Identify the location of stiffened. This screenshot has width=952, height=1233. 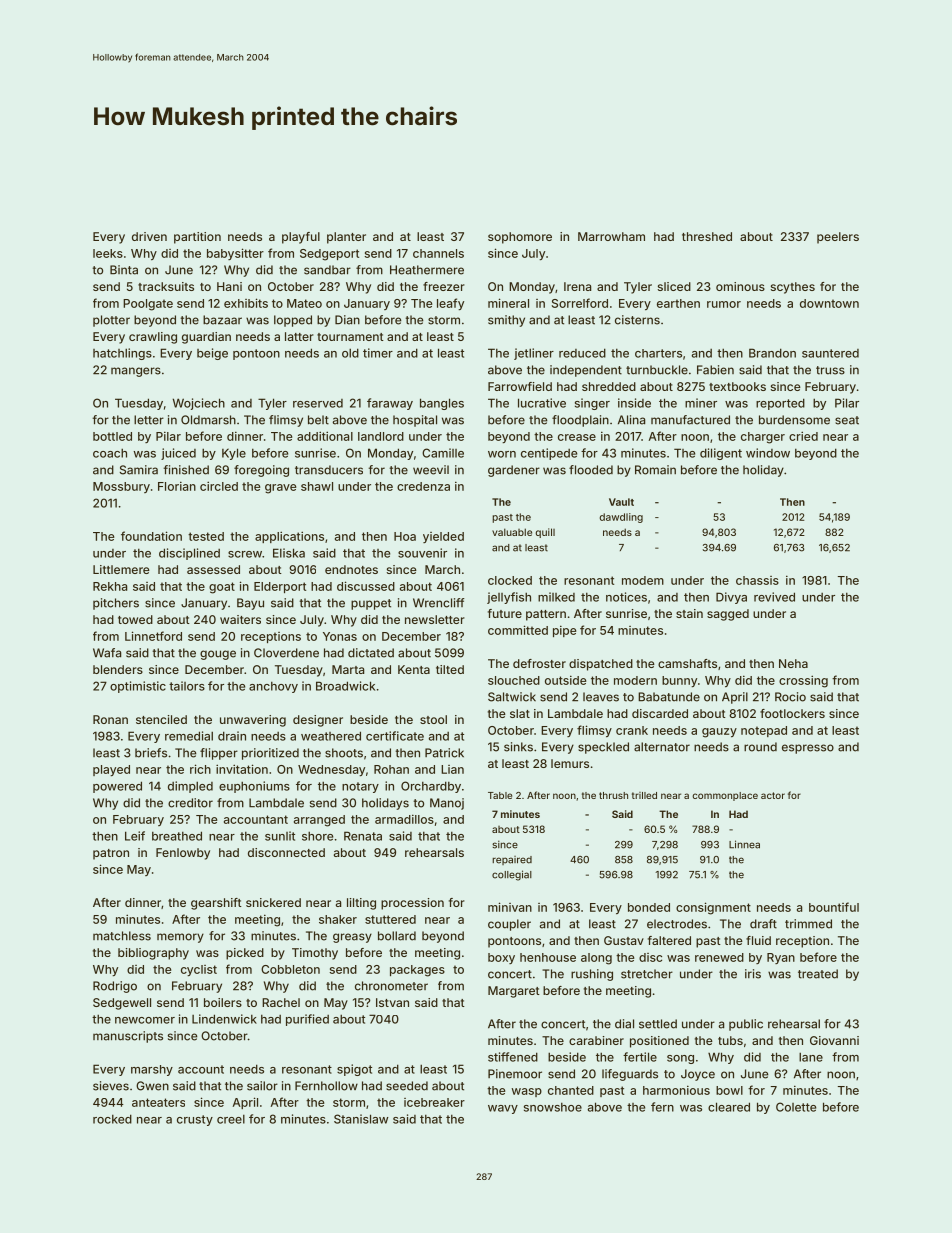
(513, 1057).
